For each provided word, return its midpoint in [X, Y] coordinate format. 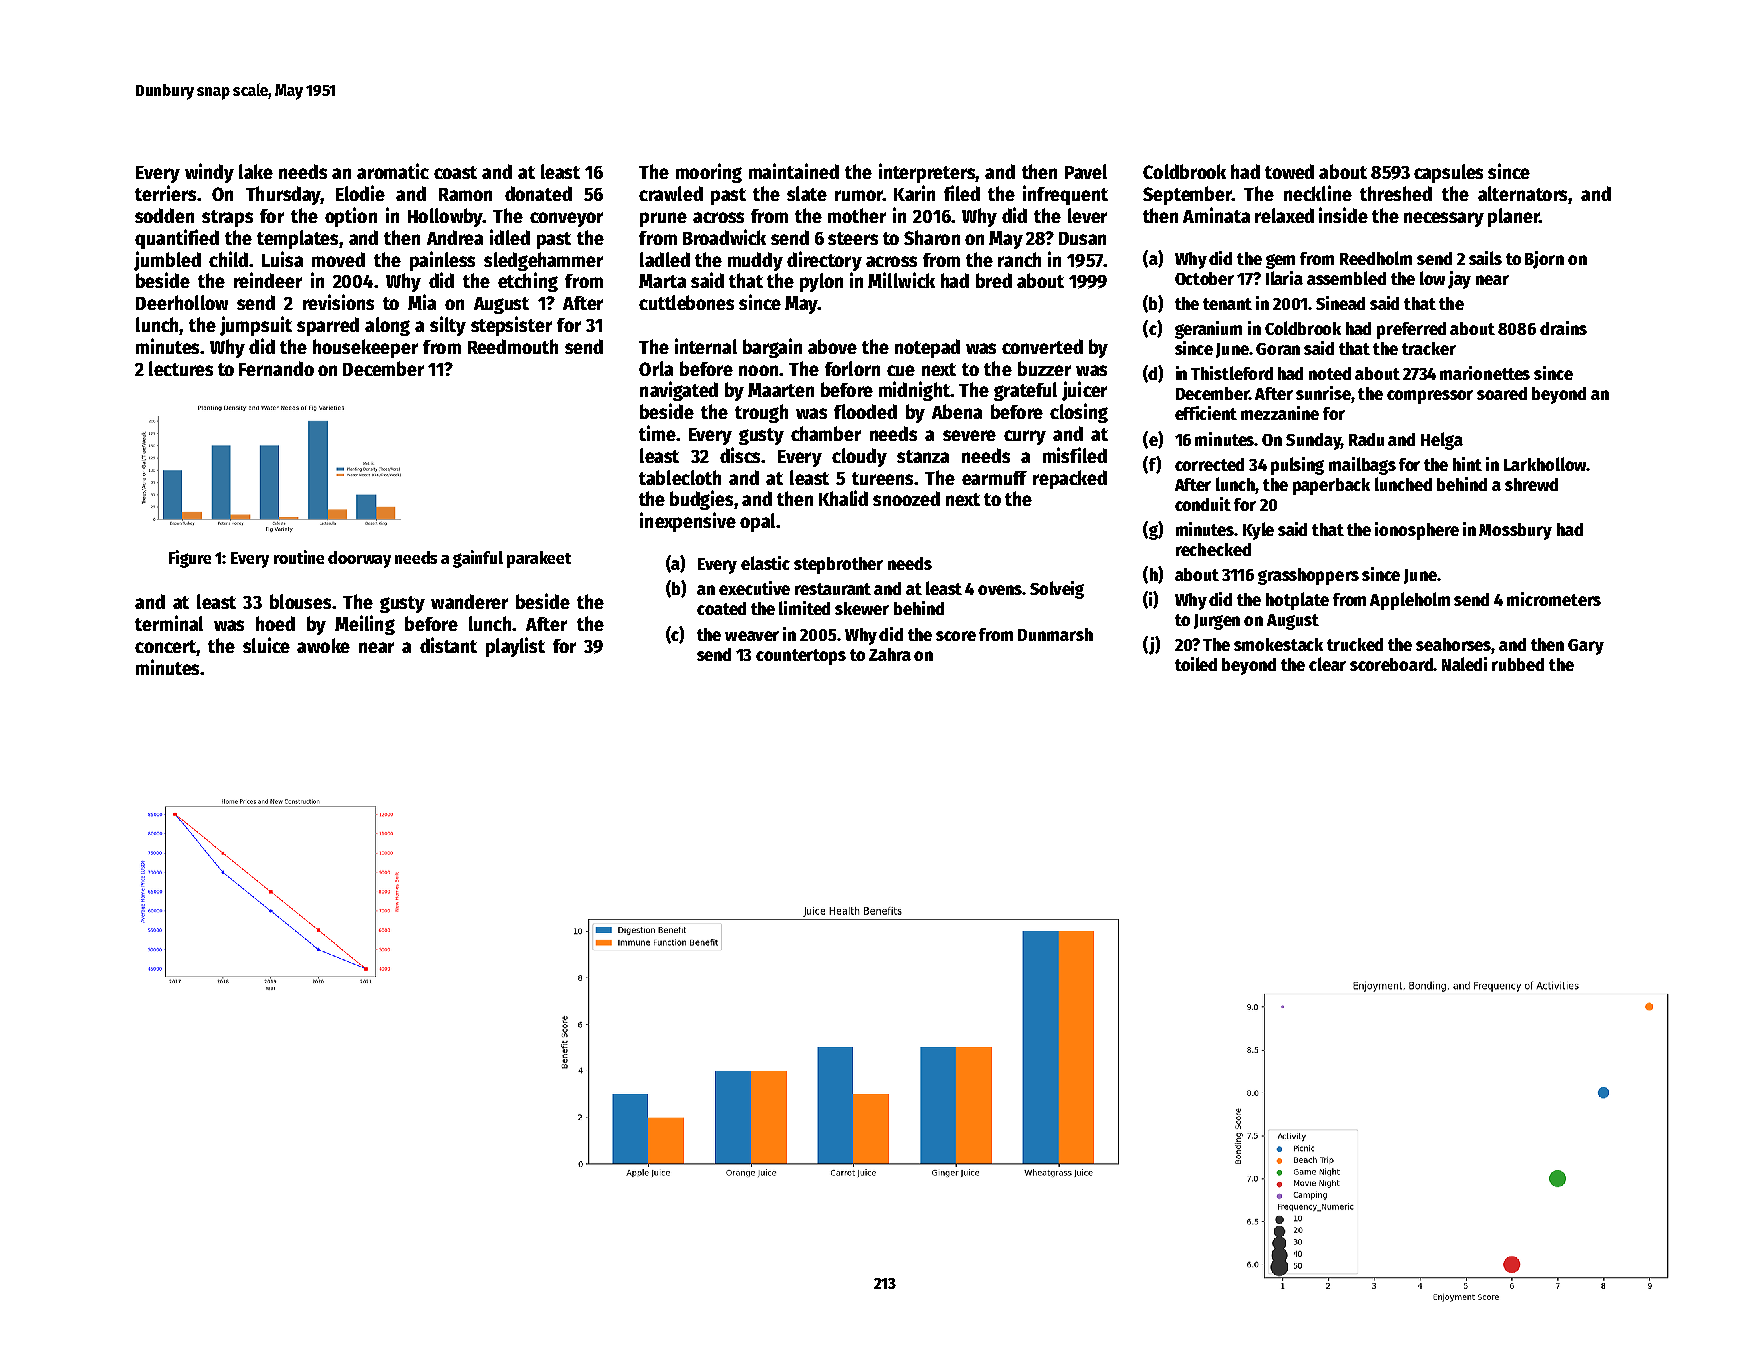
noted [1330, 373]
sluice [266, 645]
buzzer [1044, 368]
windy [209, 173]
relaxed [1284, 215]
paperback [1331, 486]
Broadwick [724, 237]
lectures [181, 368]
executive [754, 588]
